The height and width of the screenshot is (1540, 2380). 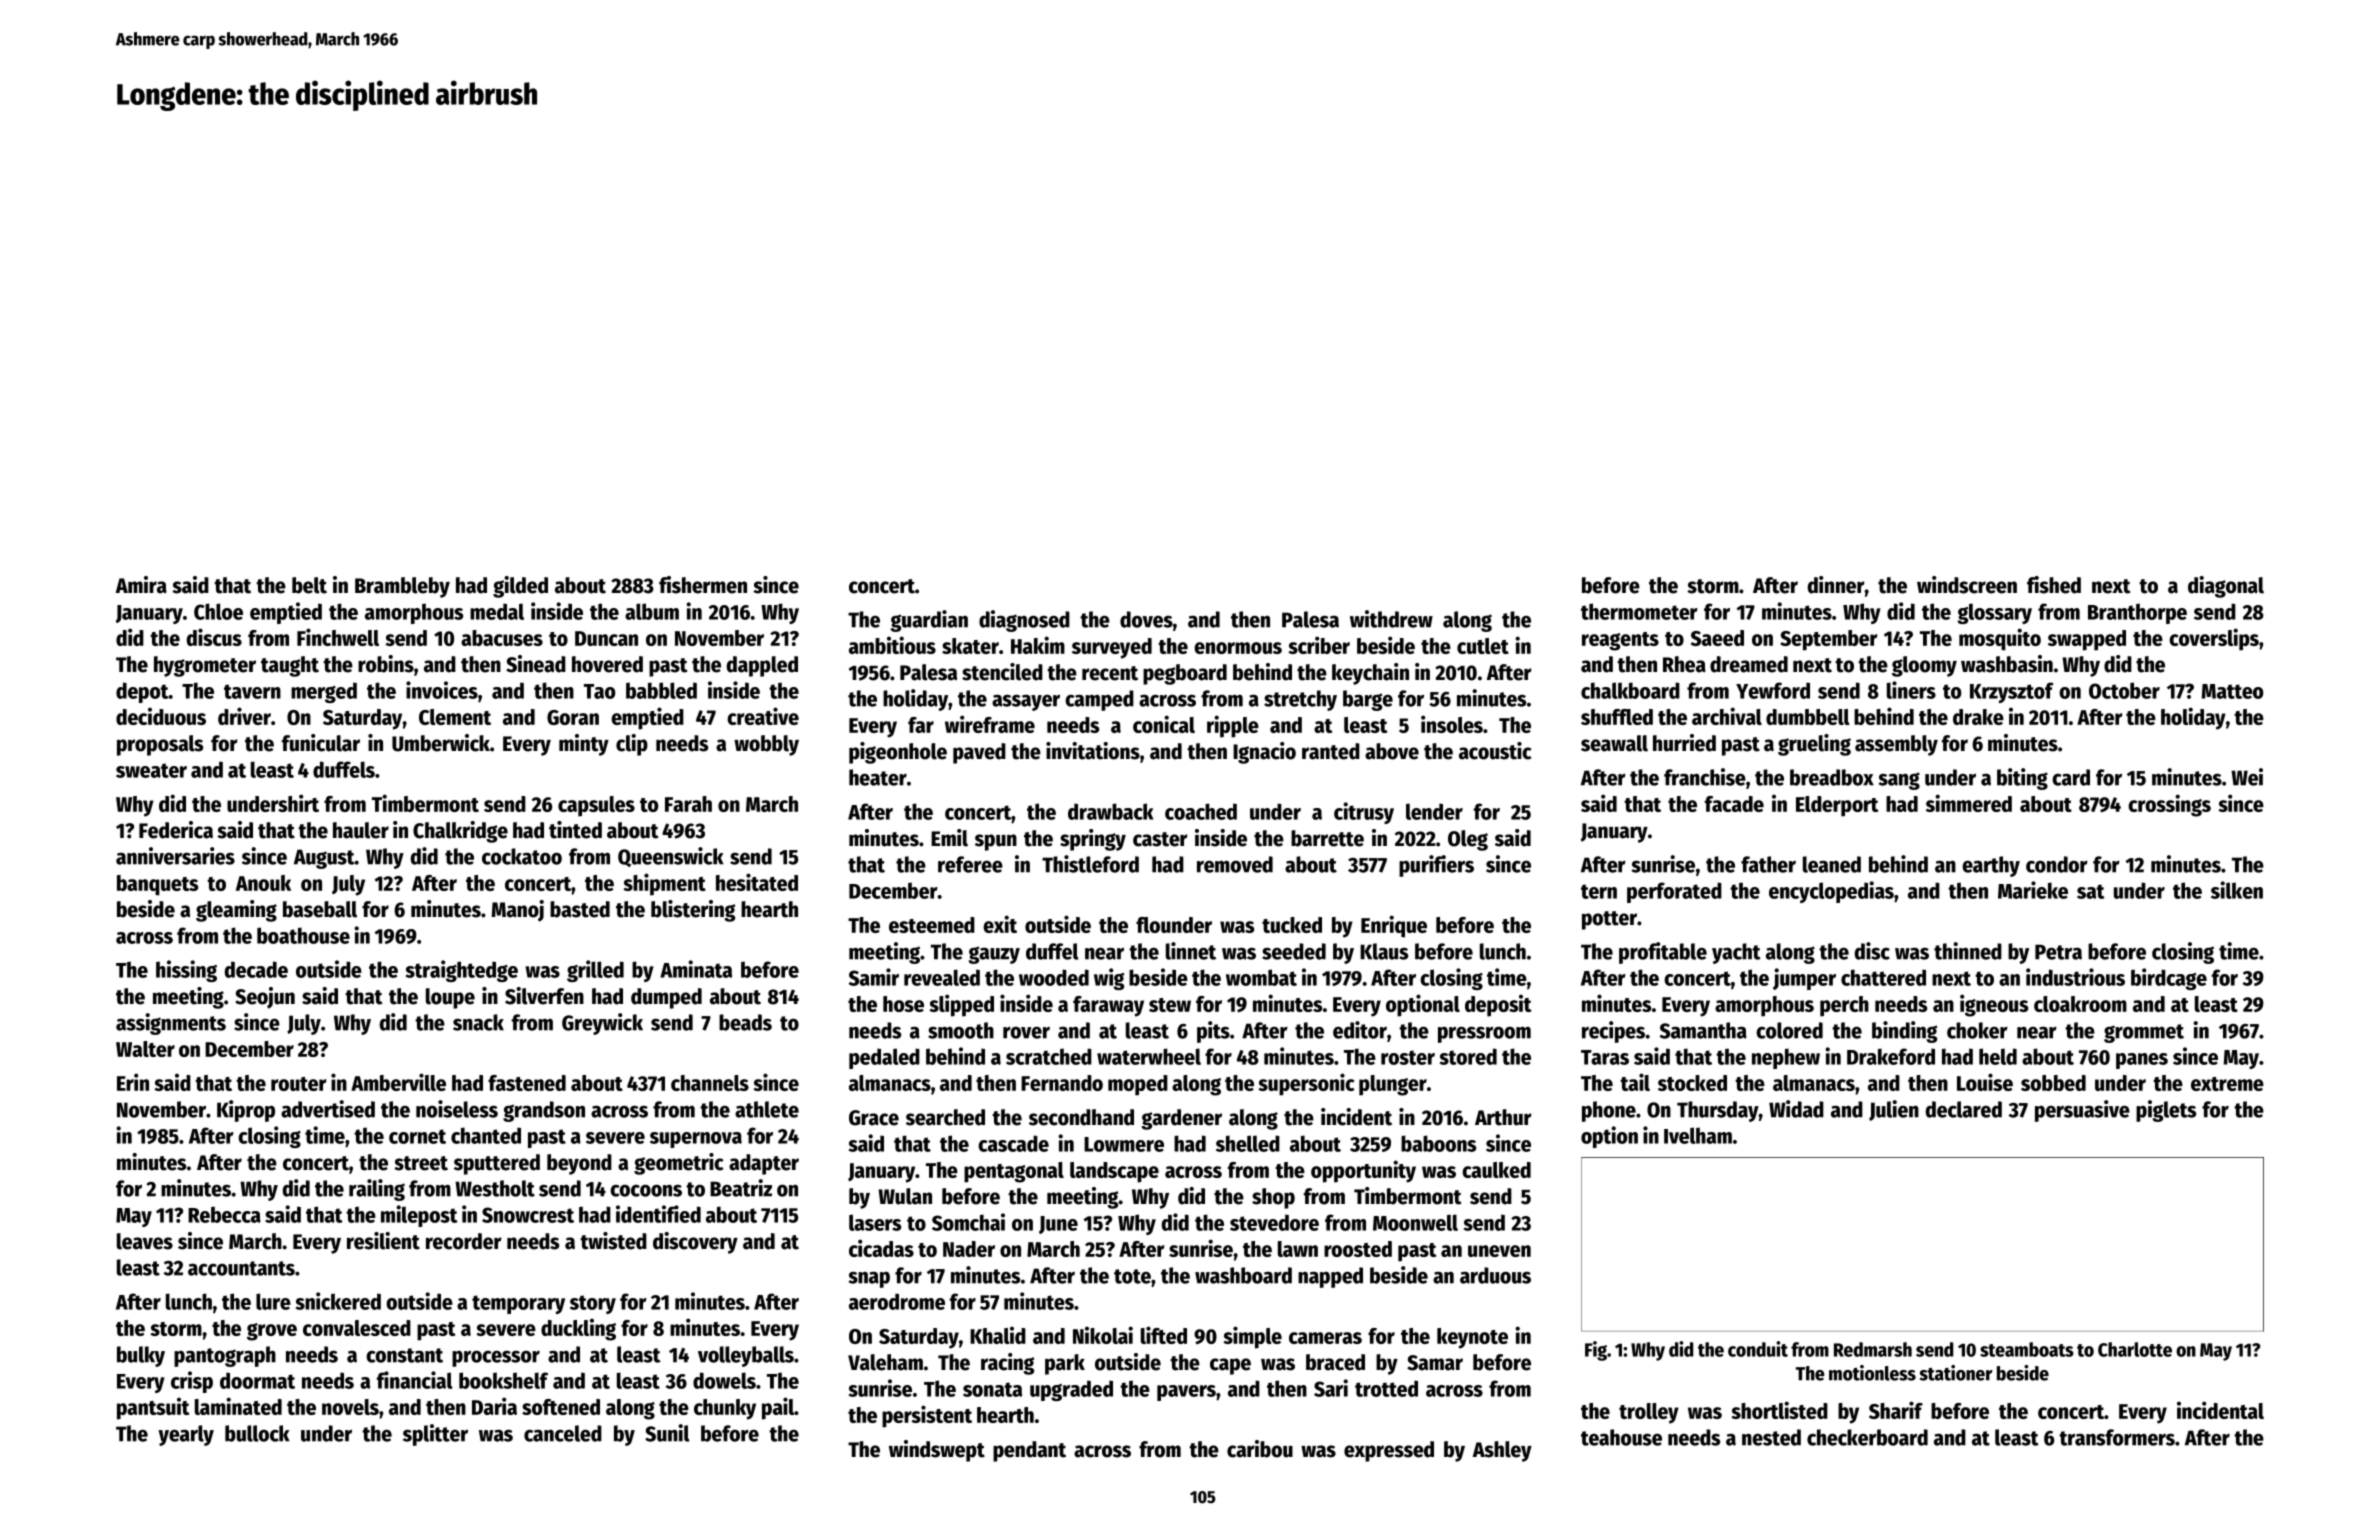 What do you see at coordinates (520, 587) in the screenshot?
I see `gilded` at bounding box center [520, 587].
